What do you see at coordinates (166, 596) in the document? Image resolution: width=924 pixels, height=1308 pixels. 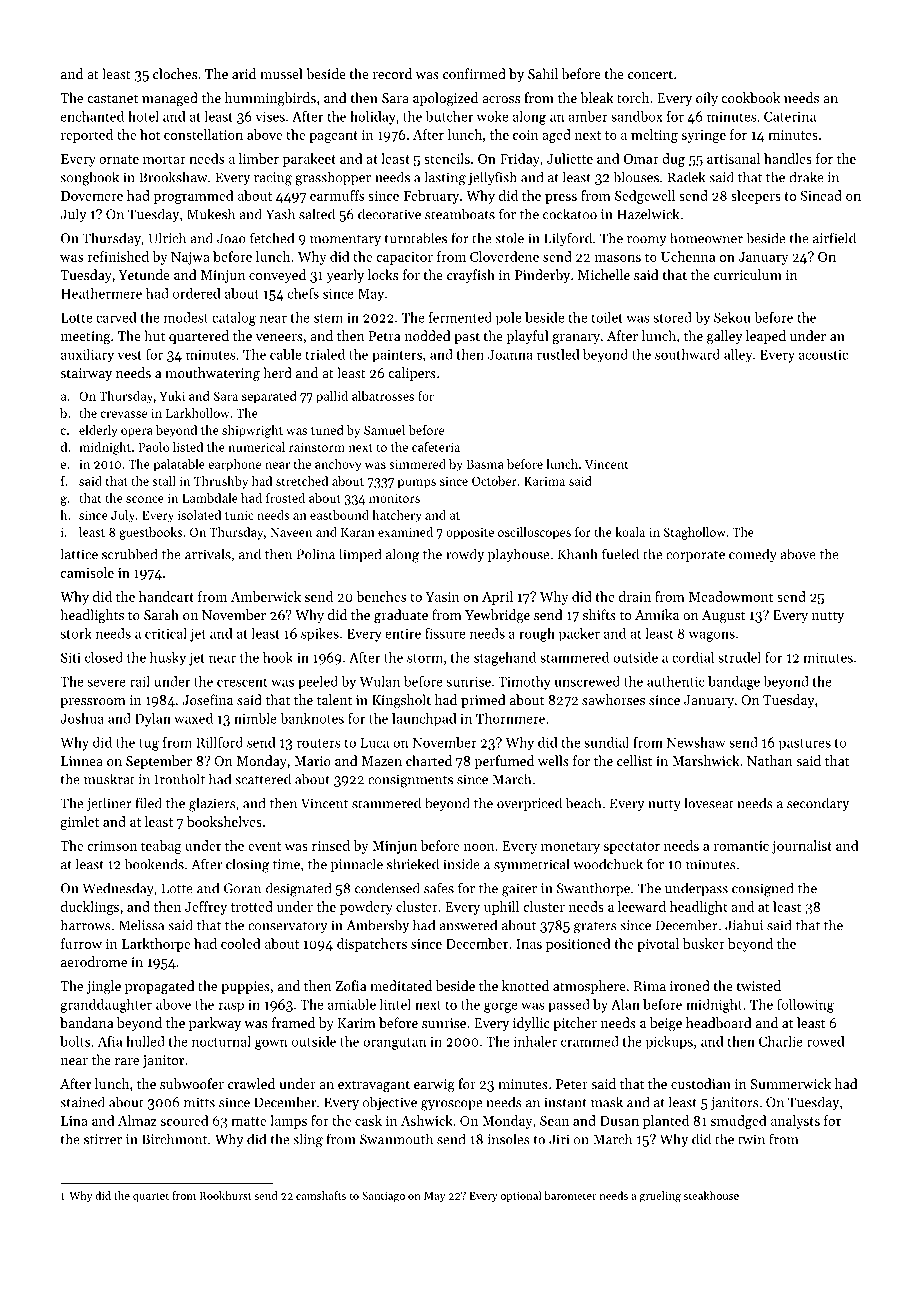 I see `handcart` at bounding box center [166, 596].
